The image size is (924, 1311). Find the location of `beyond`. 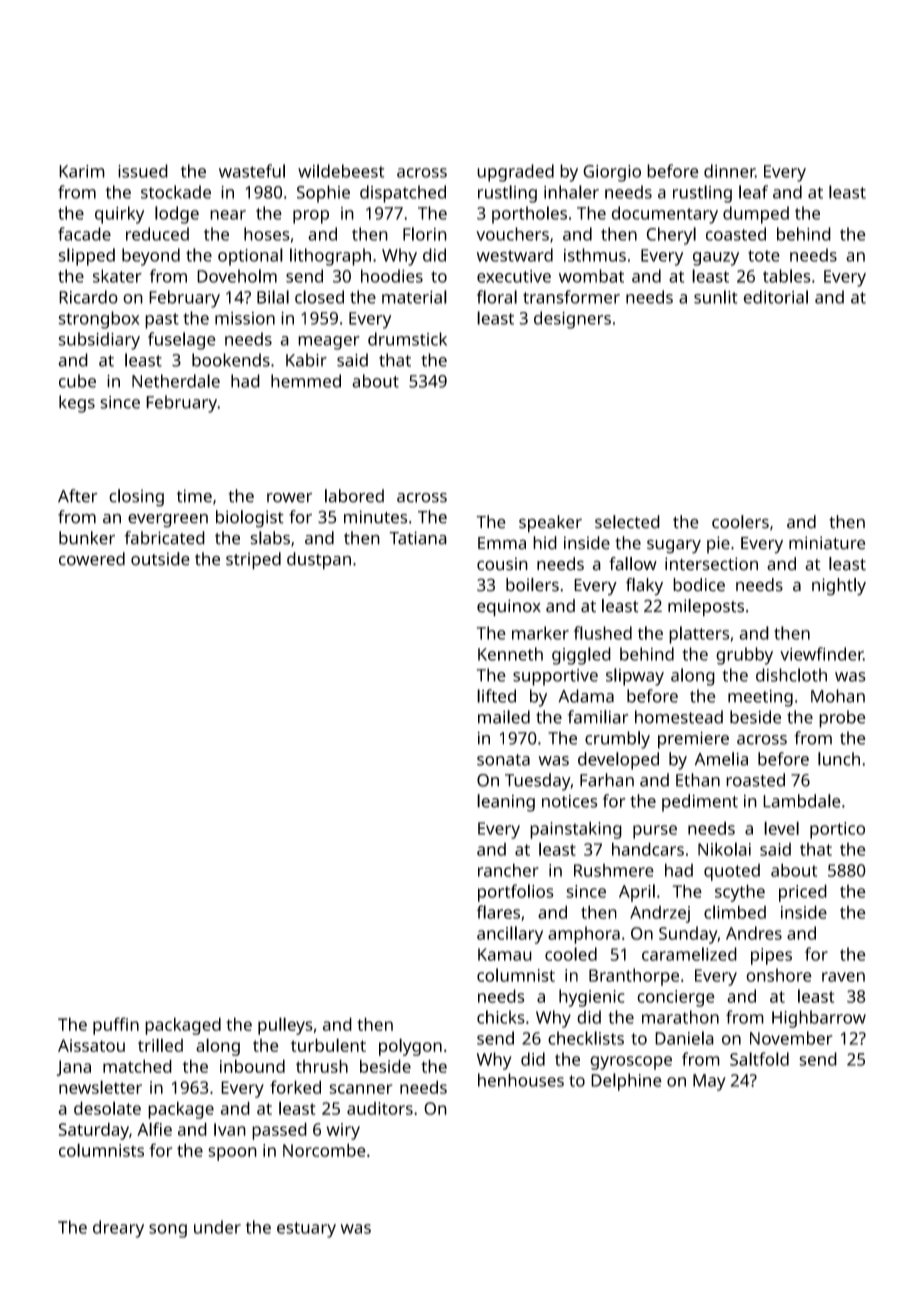

beyond is located at coordinates (151, 257).
